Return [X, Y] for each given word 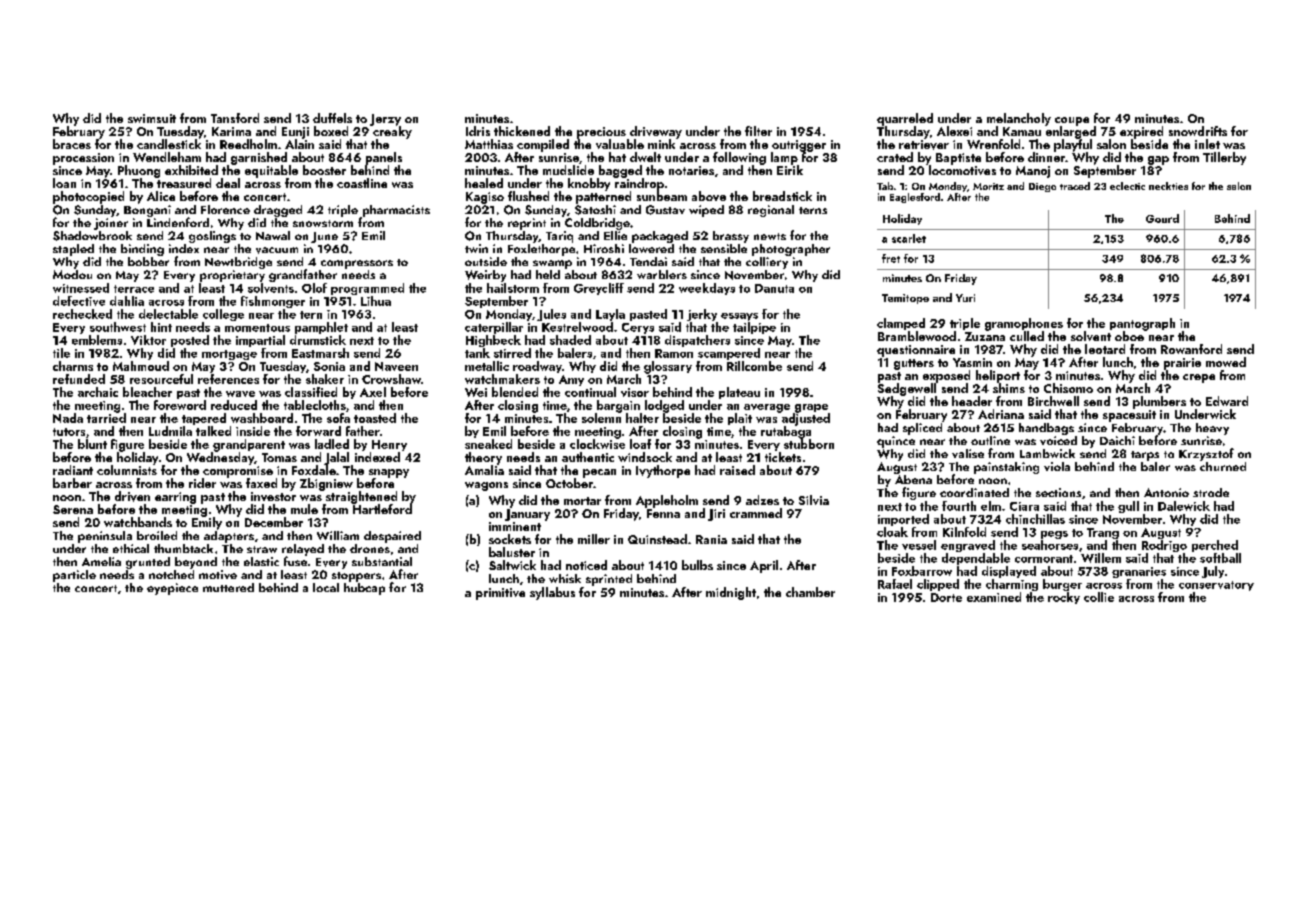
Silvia [814, 500]
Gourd [1162, 218]
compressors [357, 264]
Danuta [774, 288]
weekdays [707, 289]
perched [1215, 546]
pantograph [1142, 324]
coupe [1072, 121]
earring [175, 498]
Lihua [376, 301]
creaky [392, 132]
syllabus [552, 593]
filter [758, 131]
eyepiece [172, 589]
